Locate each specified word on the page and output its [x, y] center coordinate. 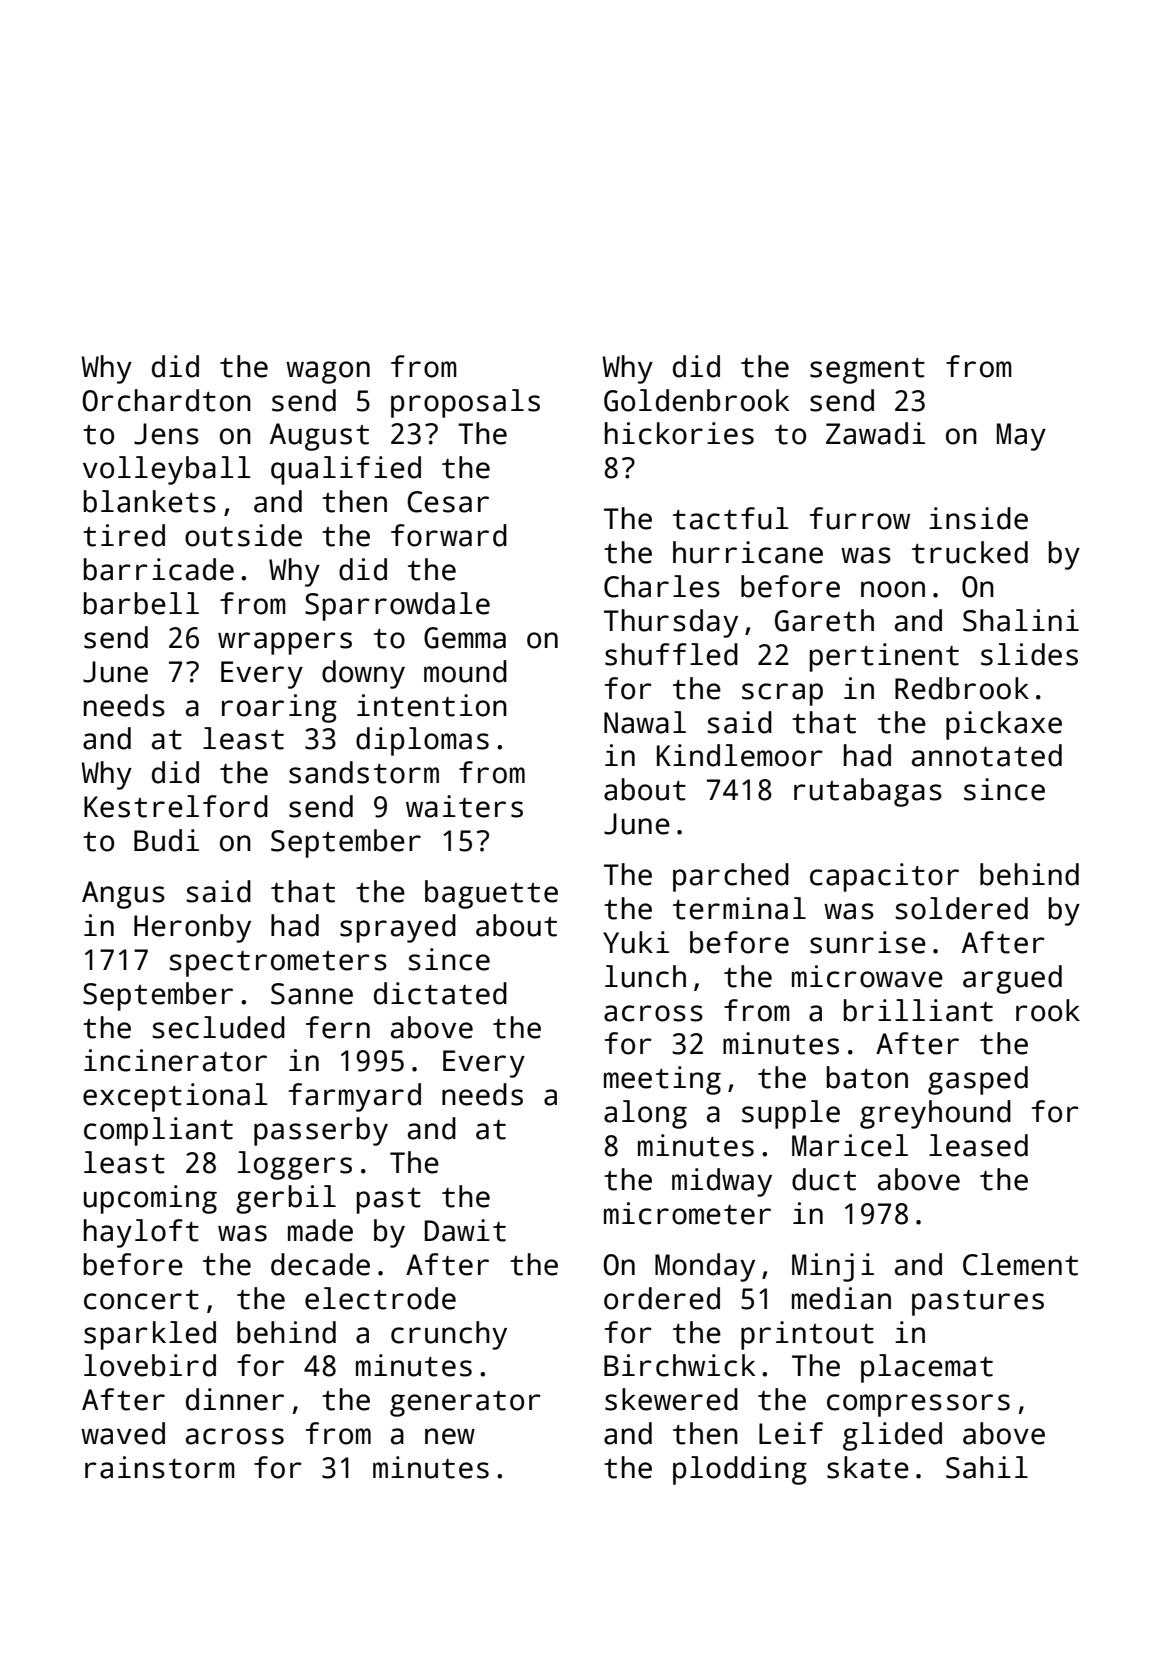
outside [243, 535]
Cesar [448, 502]
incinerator [175, 1060]
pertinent [884, 657]
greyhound [935, 1114]
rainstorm [160, 1467]
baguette [491, 894]
